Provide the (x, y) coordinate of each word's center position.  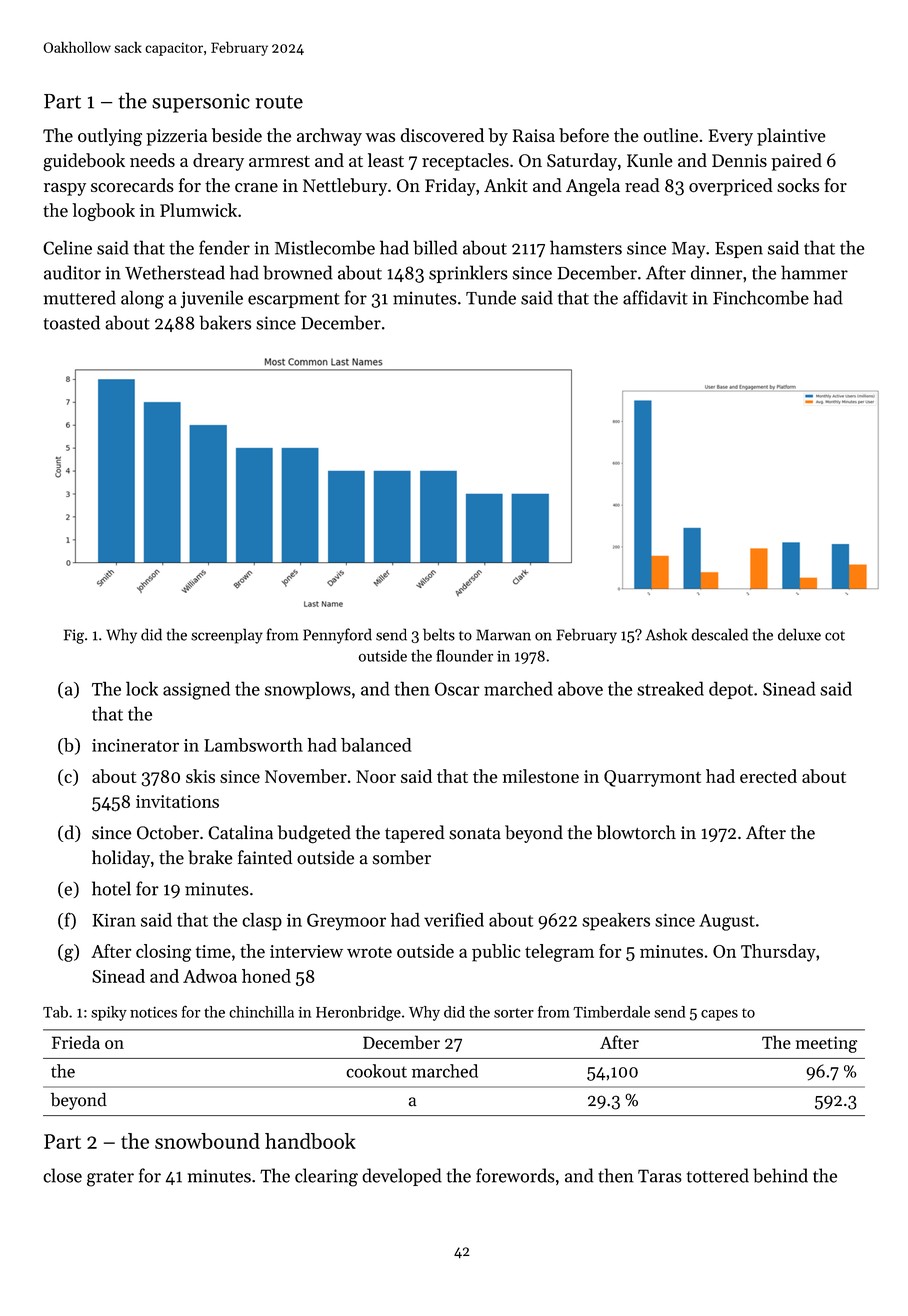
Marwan (503, 635)
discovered (442, 135)
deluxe (799, 634)
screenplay (227, 636)
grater (110, 1179)
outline (670, 135)
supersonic (201, 103)
